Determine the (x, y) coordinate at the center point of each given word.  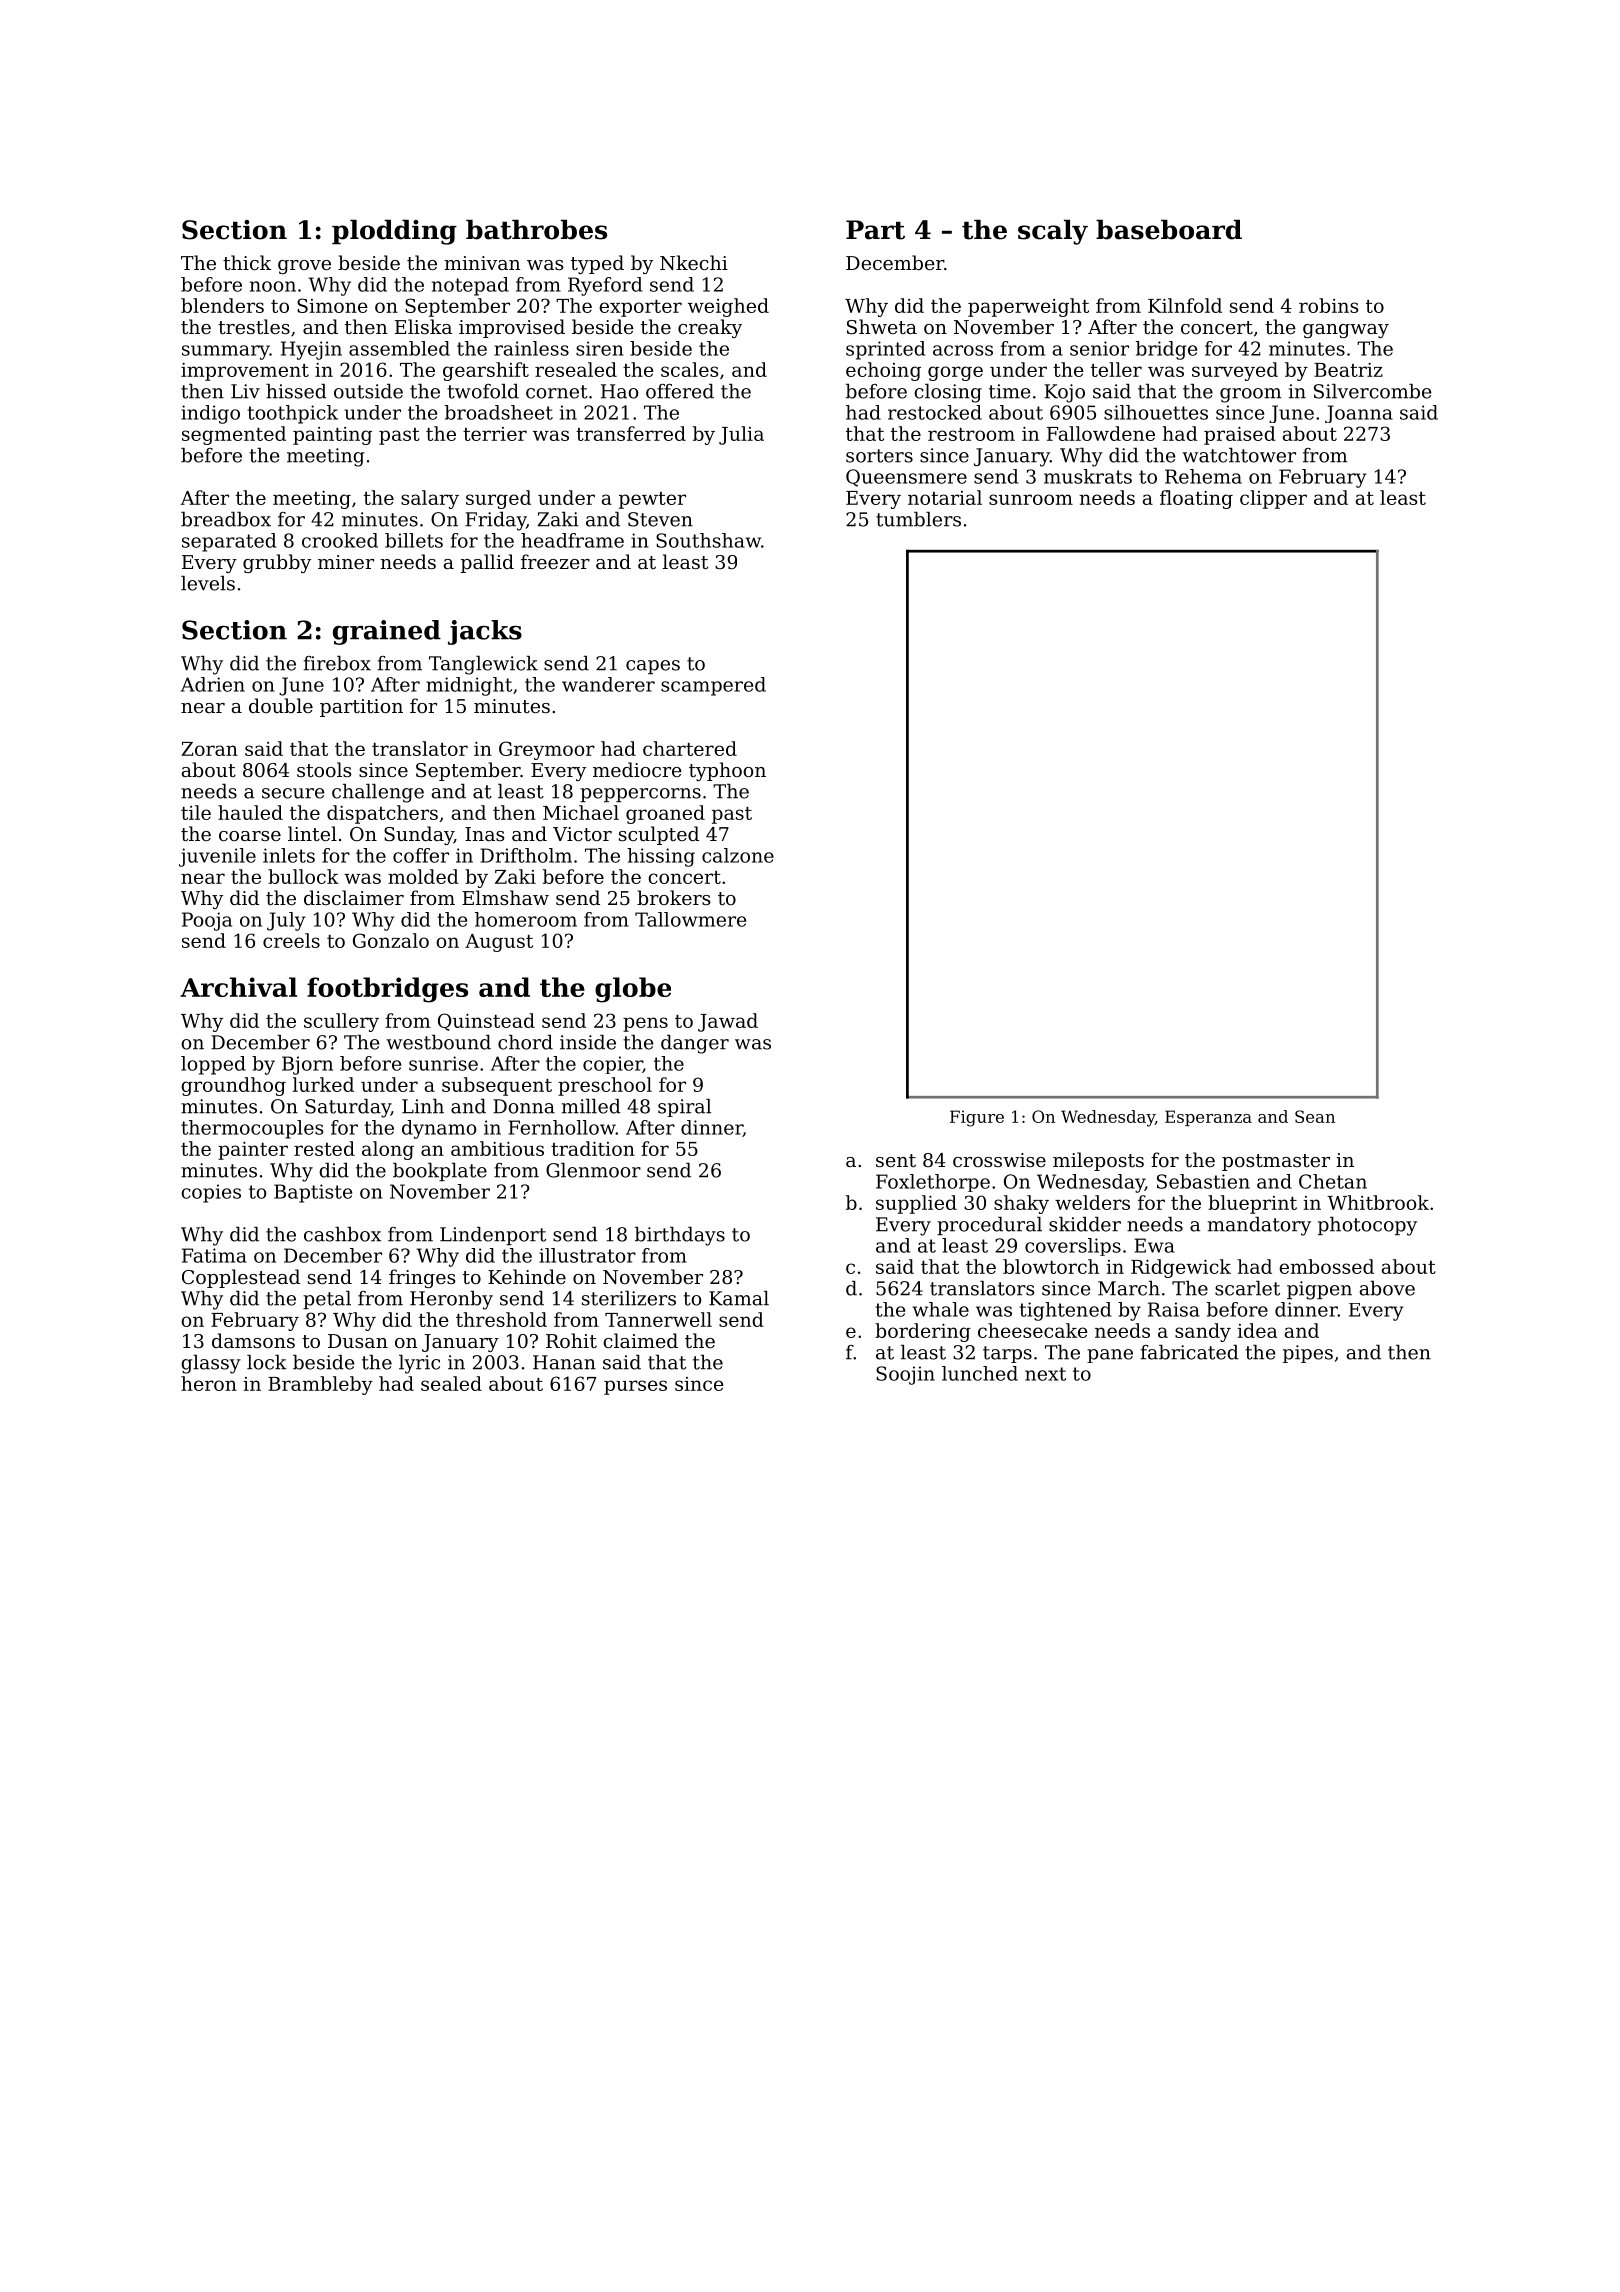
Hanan (564, 1362)
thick (247, 262)
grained (387, 632)
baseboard (1169, 229)
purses (635, 1387)
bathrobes (536, 229)
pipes (1308, 1354)
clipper (1273, 499)
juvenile (217, 857)
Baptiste (313, 1193)
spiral (684, 1108)
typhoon (727, 771)
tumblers (918, 519)
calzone (738, 855)
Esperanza (1208, 1118)
